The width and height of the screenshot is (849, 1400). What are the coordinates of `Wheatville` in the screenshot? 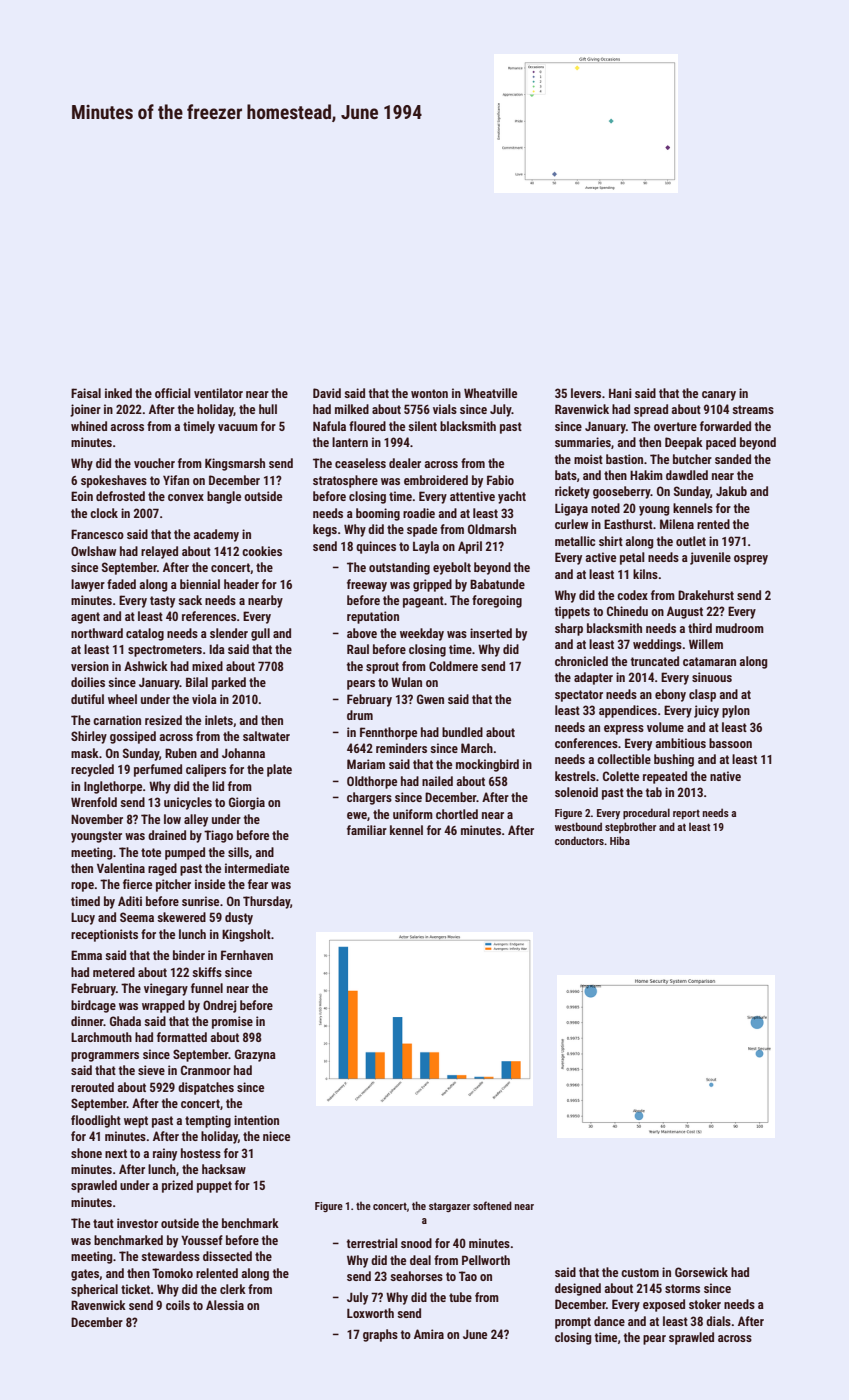 It's located at (490, 393).
